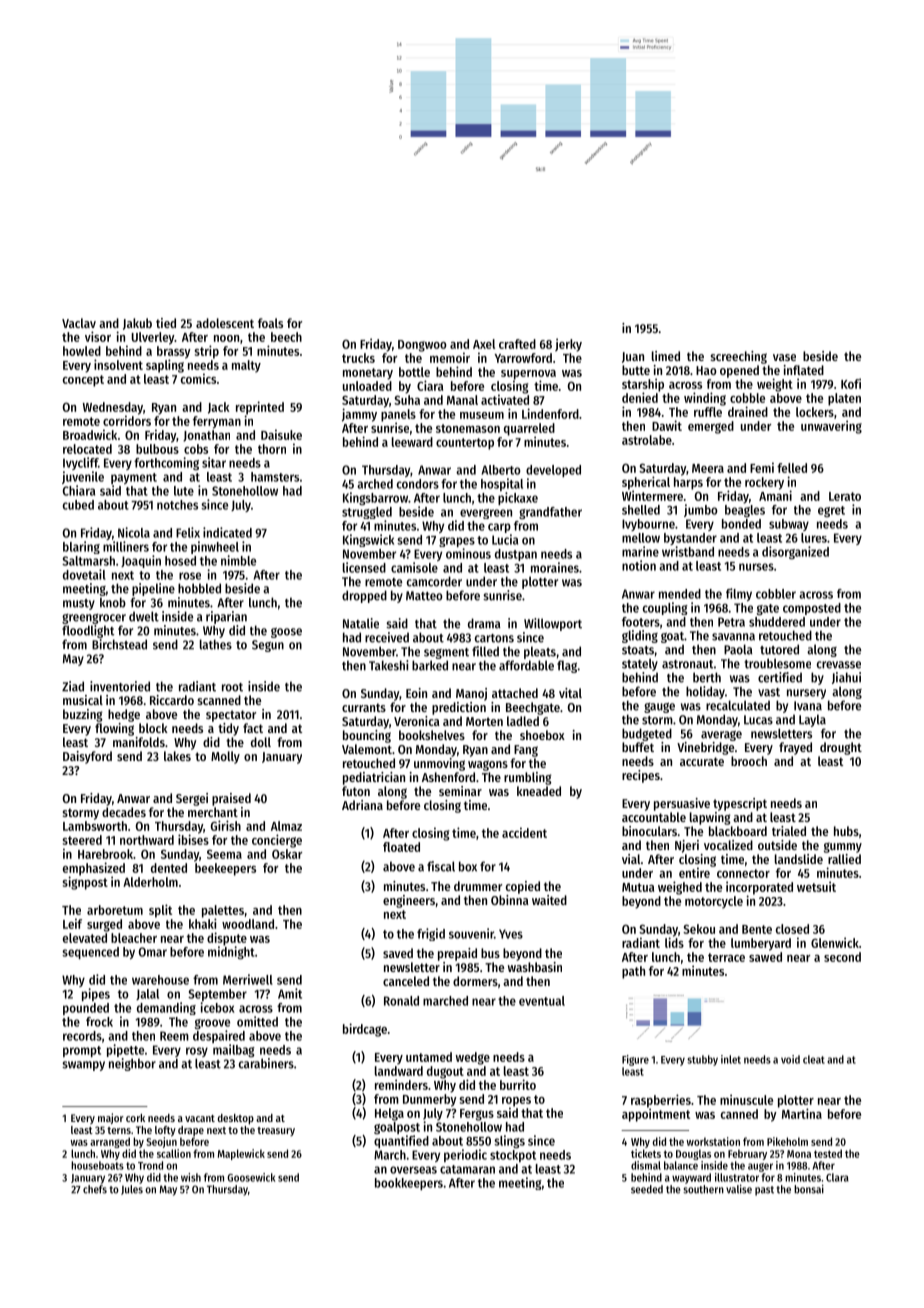  Describe the element at coordinates (412, 442) in the page. I see `leeward` at that location.
